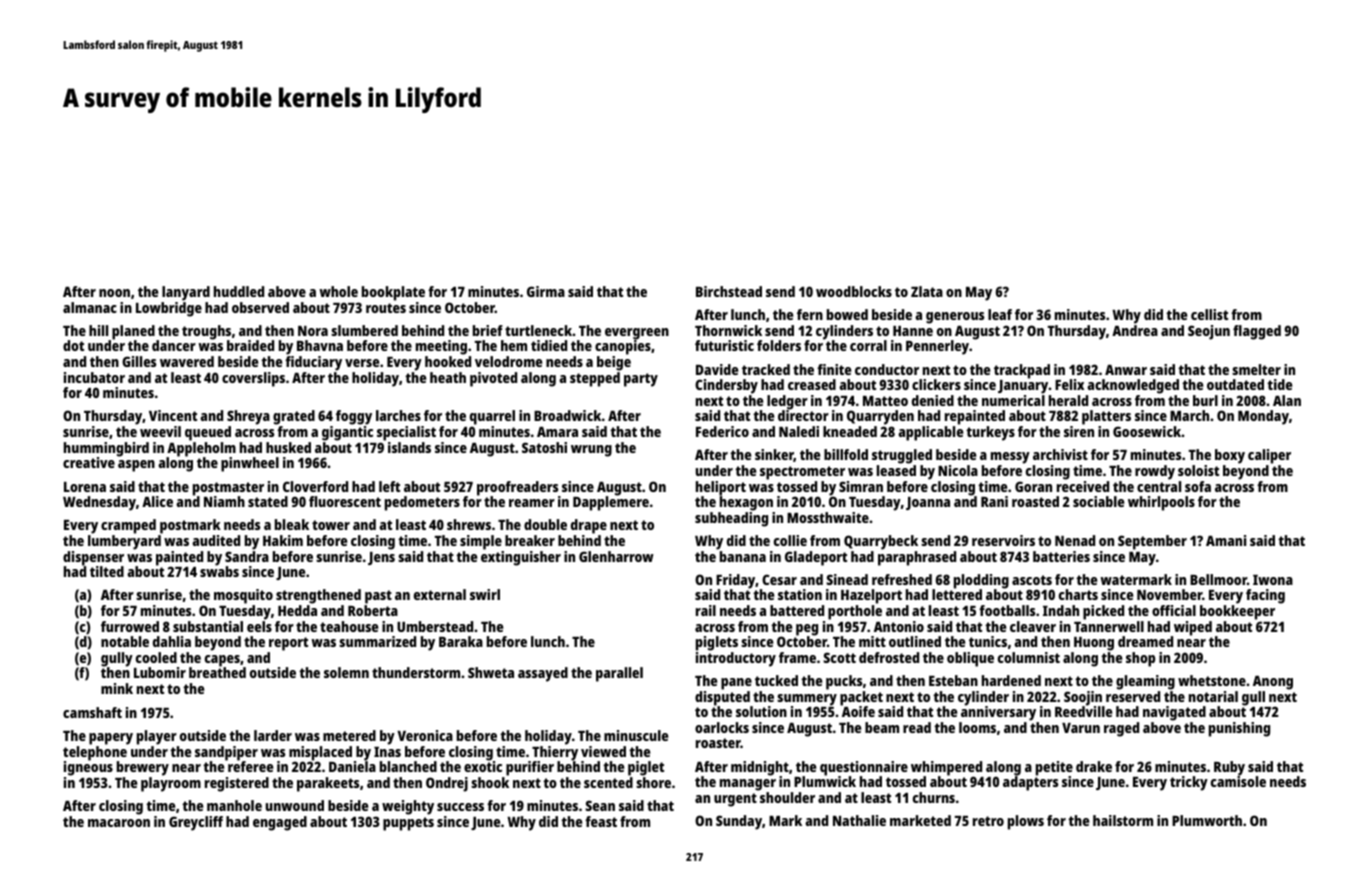  I want to click on engaged, so click(280, 823).
